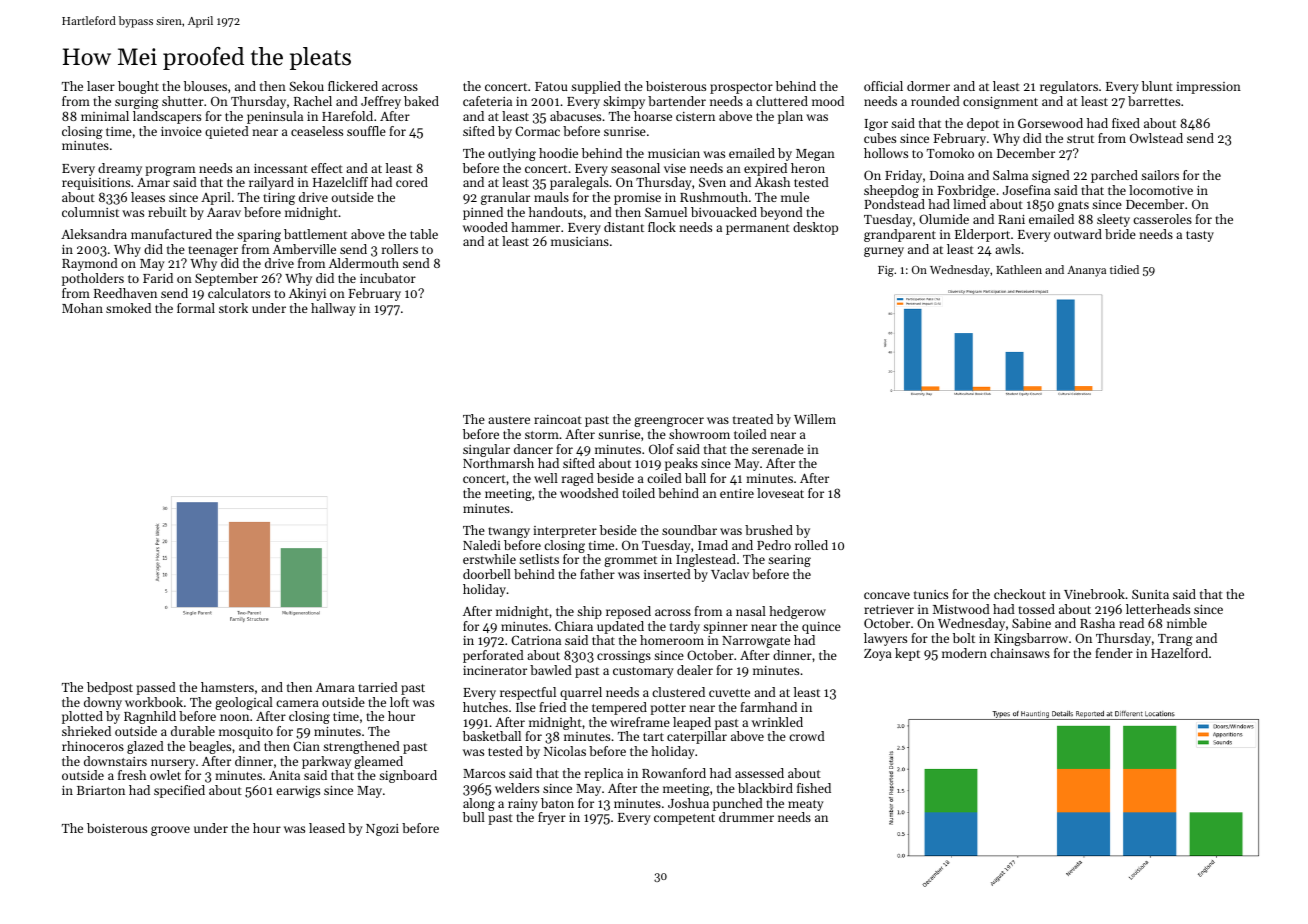 This page has height=924, width=1308. I want to click on Rani, so click(1011, 219).
